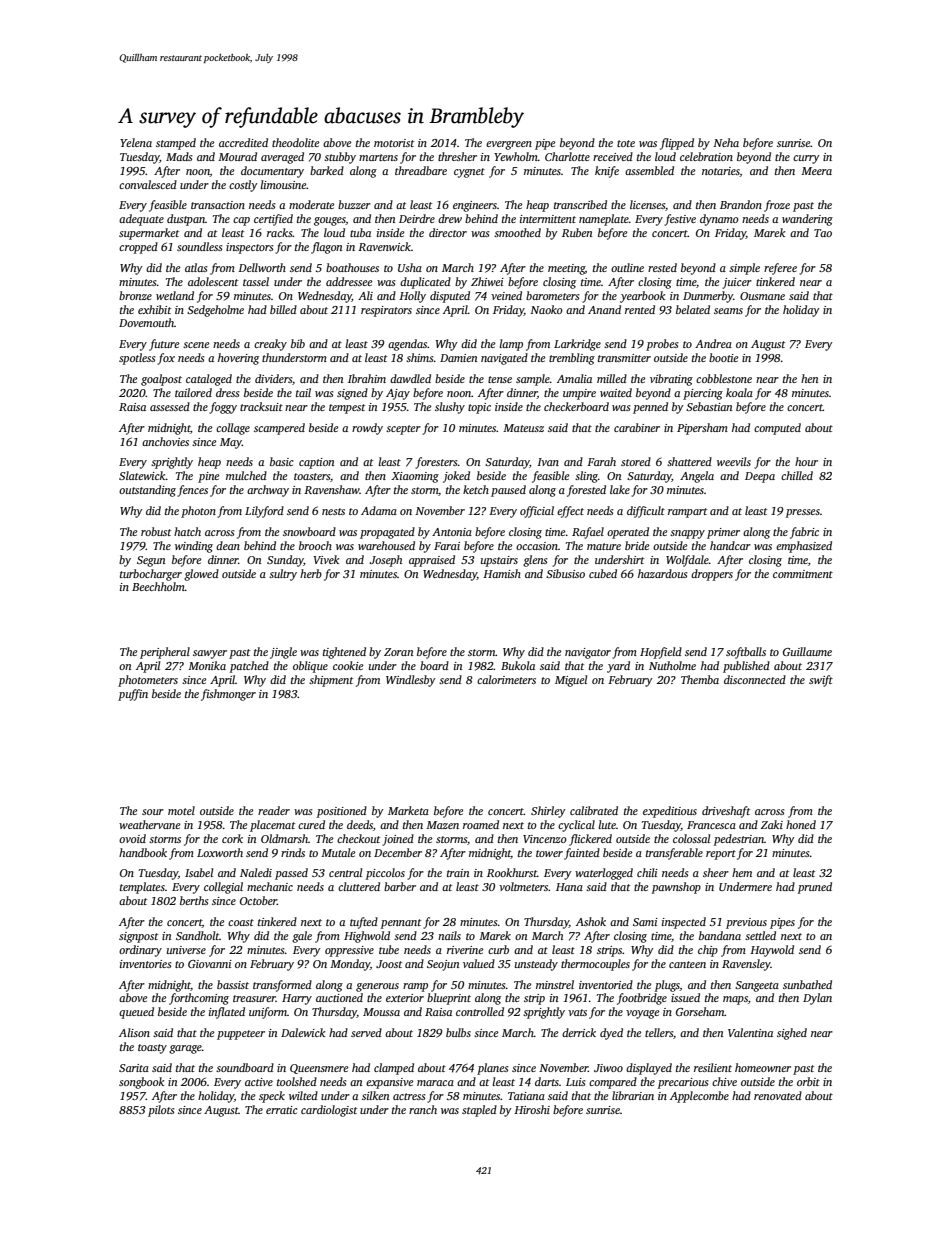  I want to click on wandering, so click(807, 220).
